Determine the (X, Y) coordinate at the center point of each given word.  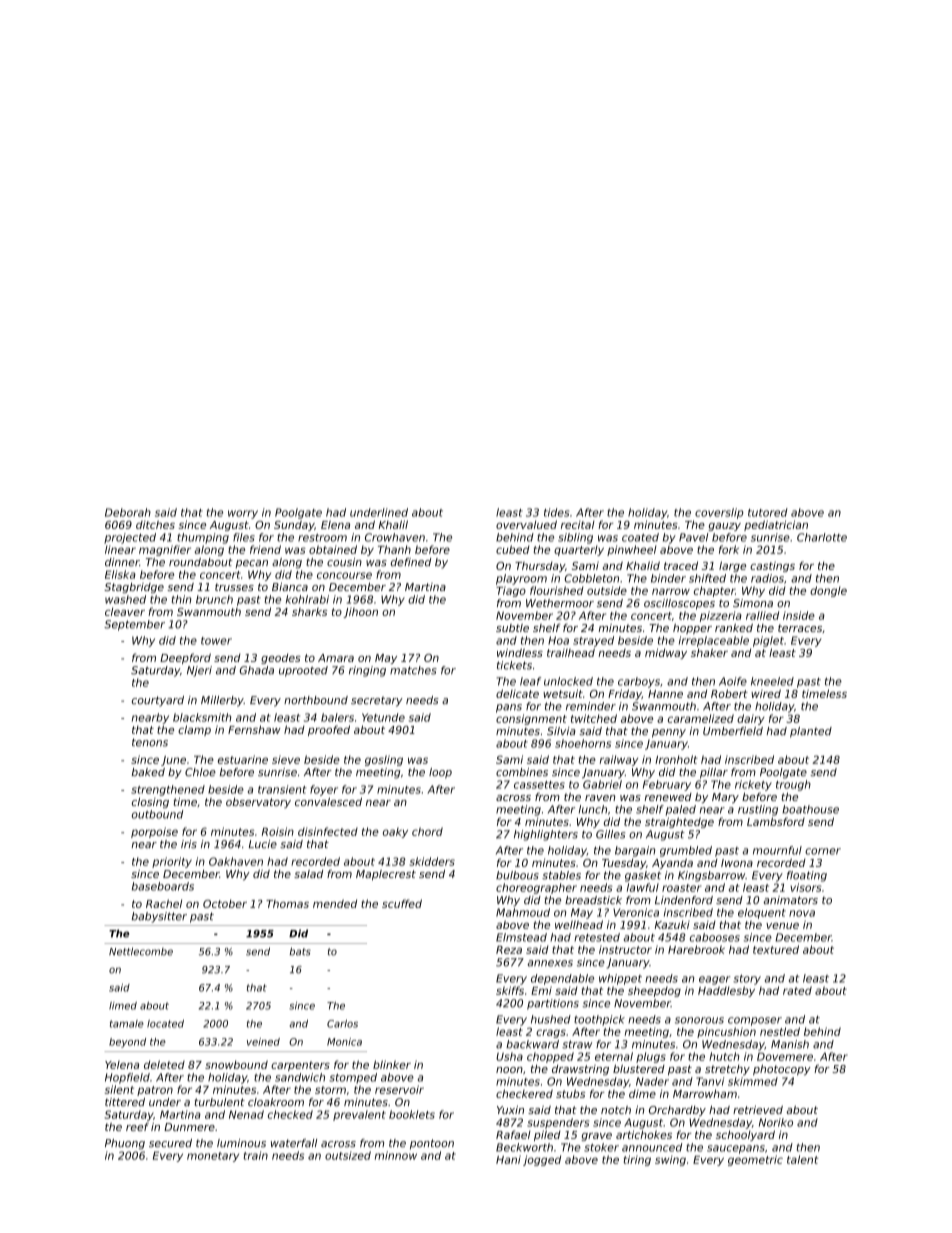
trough (793, 785)
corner (823, 851)
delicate (517, 693)
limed (123, 1006)
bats (300, 951)
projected (130, 538)
